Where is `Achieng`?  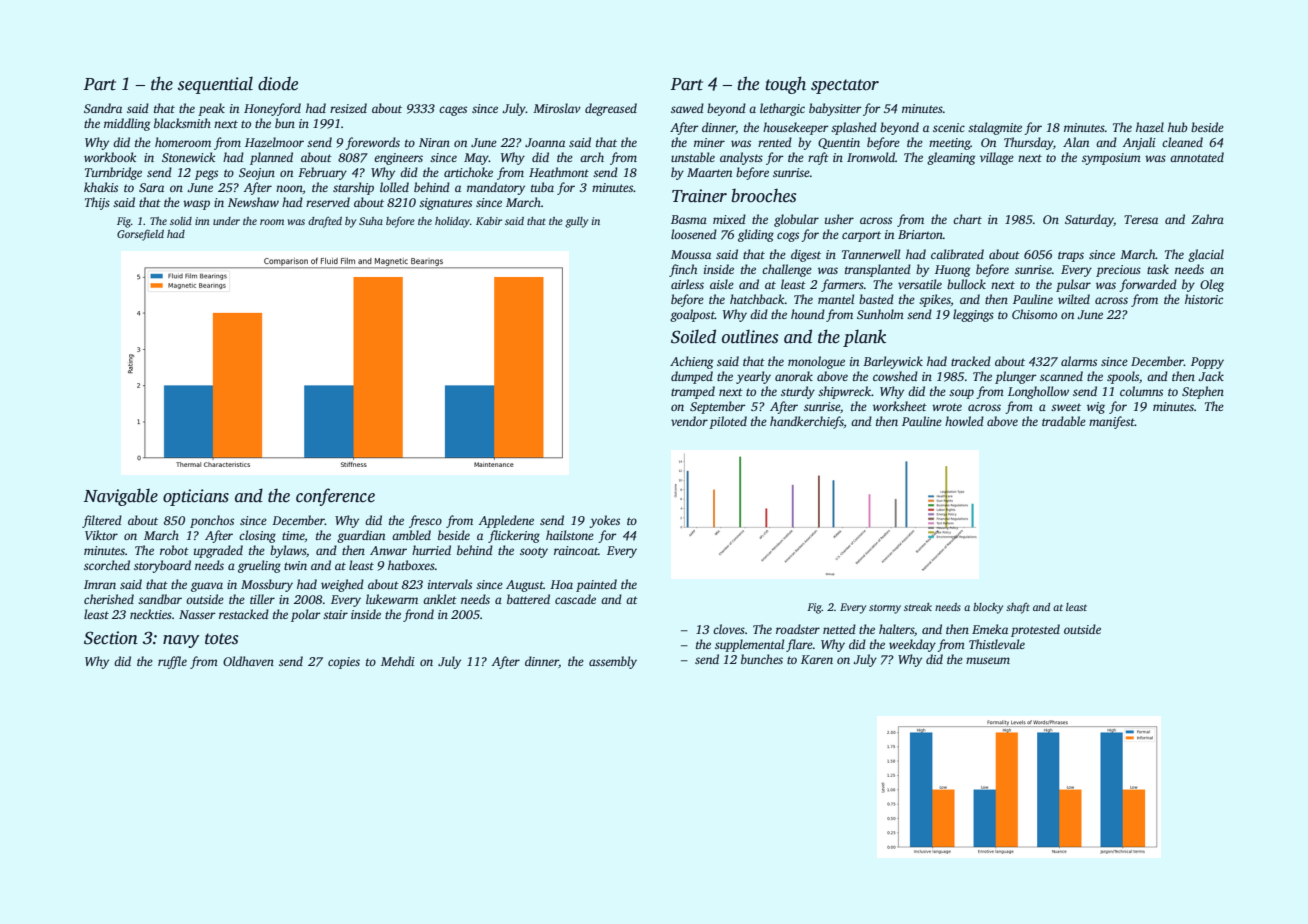
Achieng is located at coordinates (691, 362).
